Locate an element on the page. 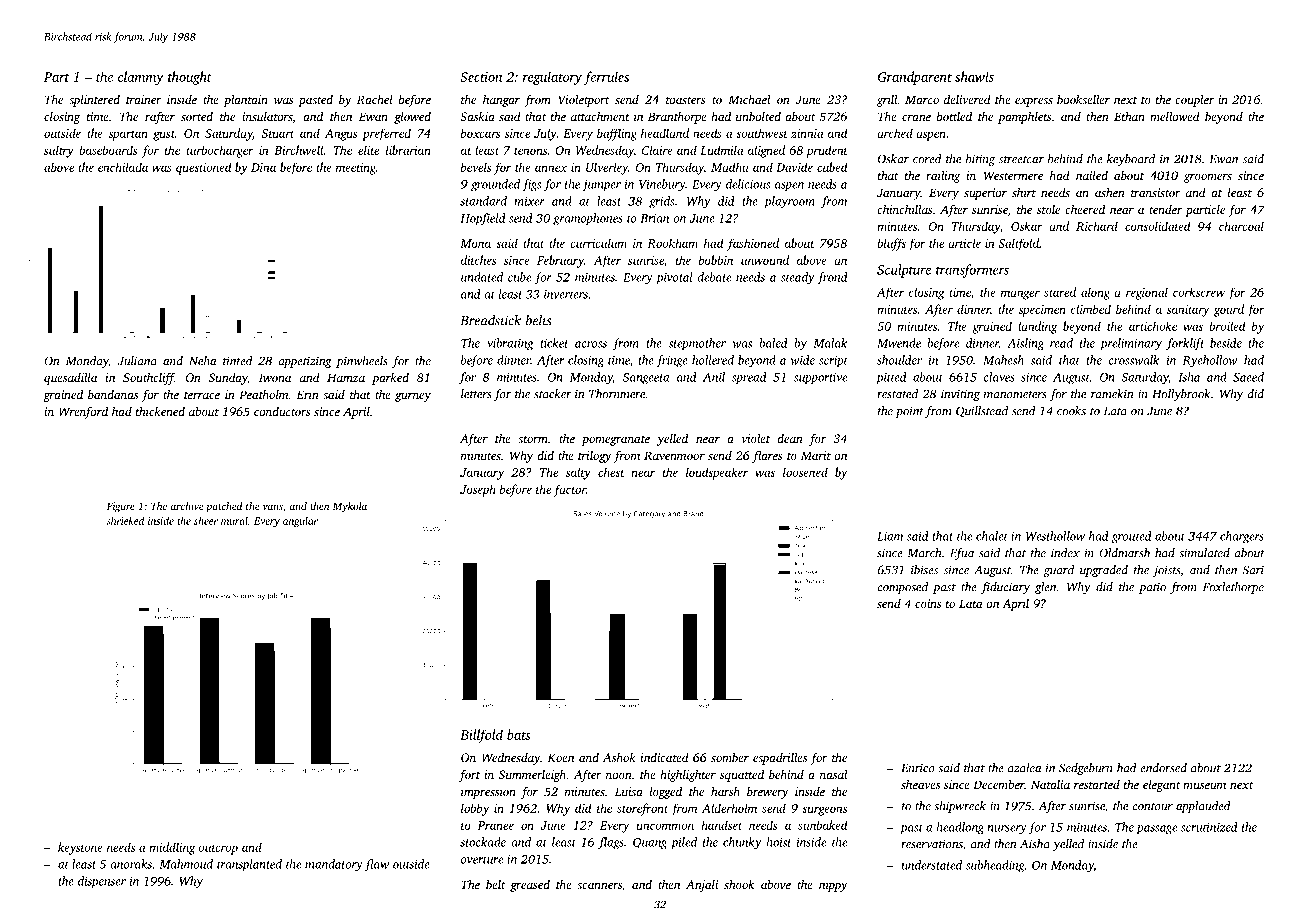 This image has height=924, width=1308. Juliana is located at coordinates (137, 361).
